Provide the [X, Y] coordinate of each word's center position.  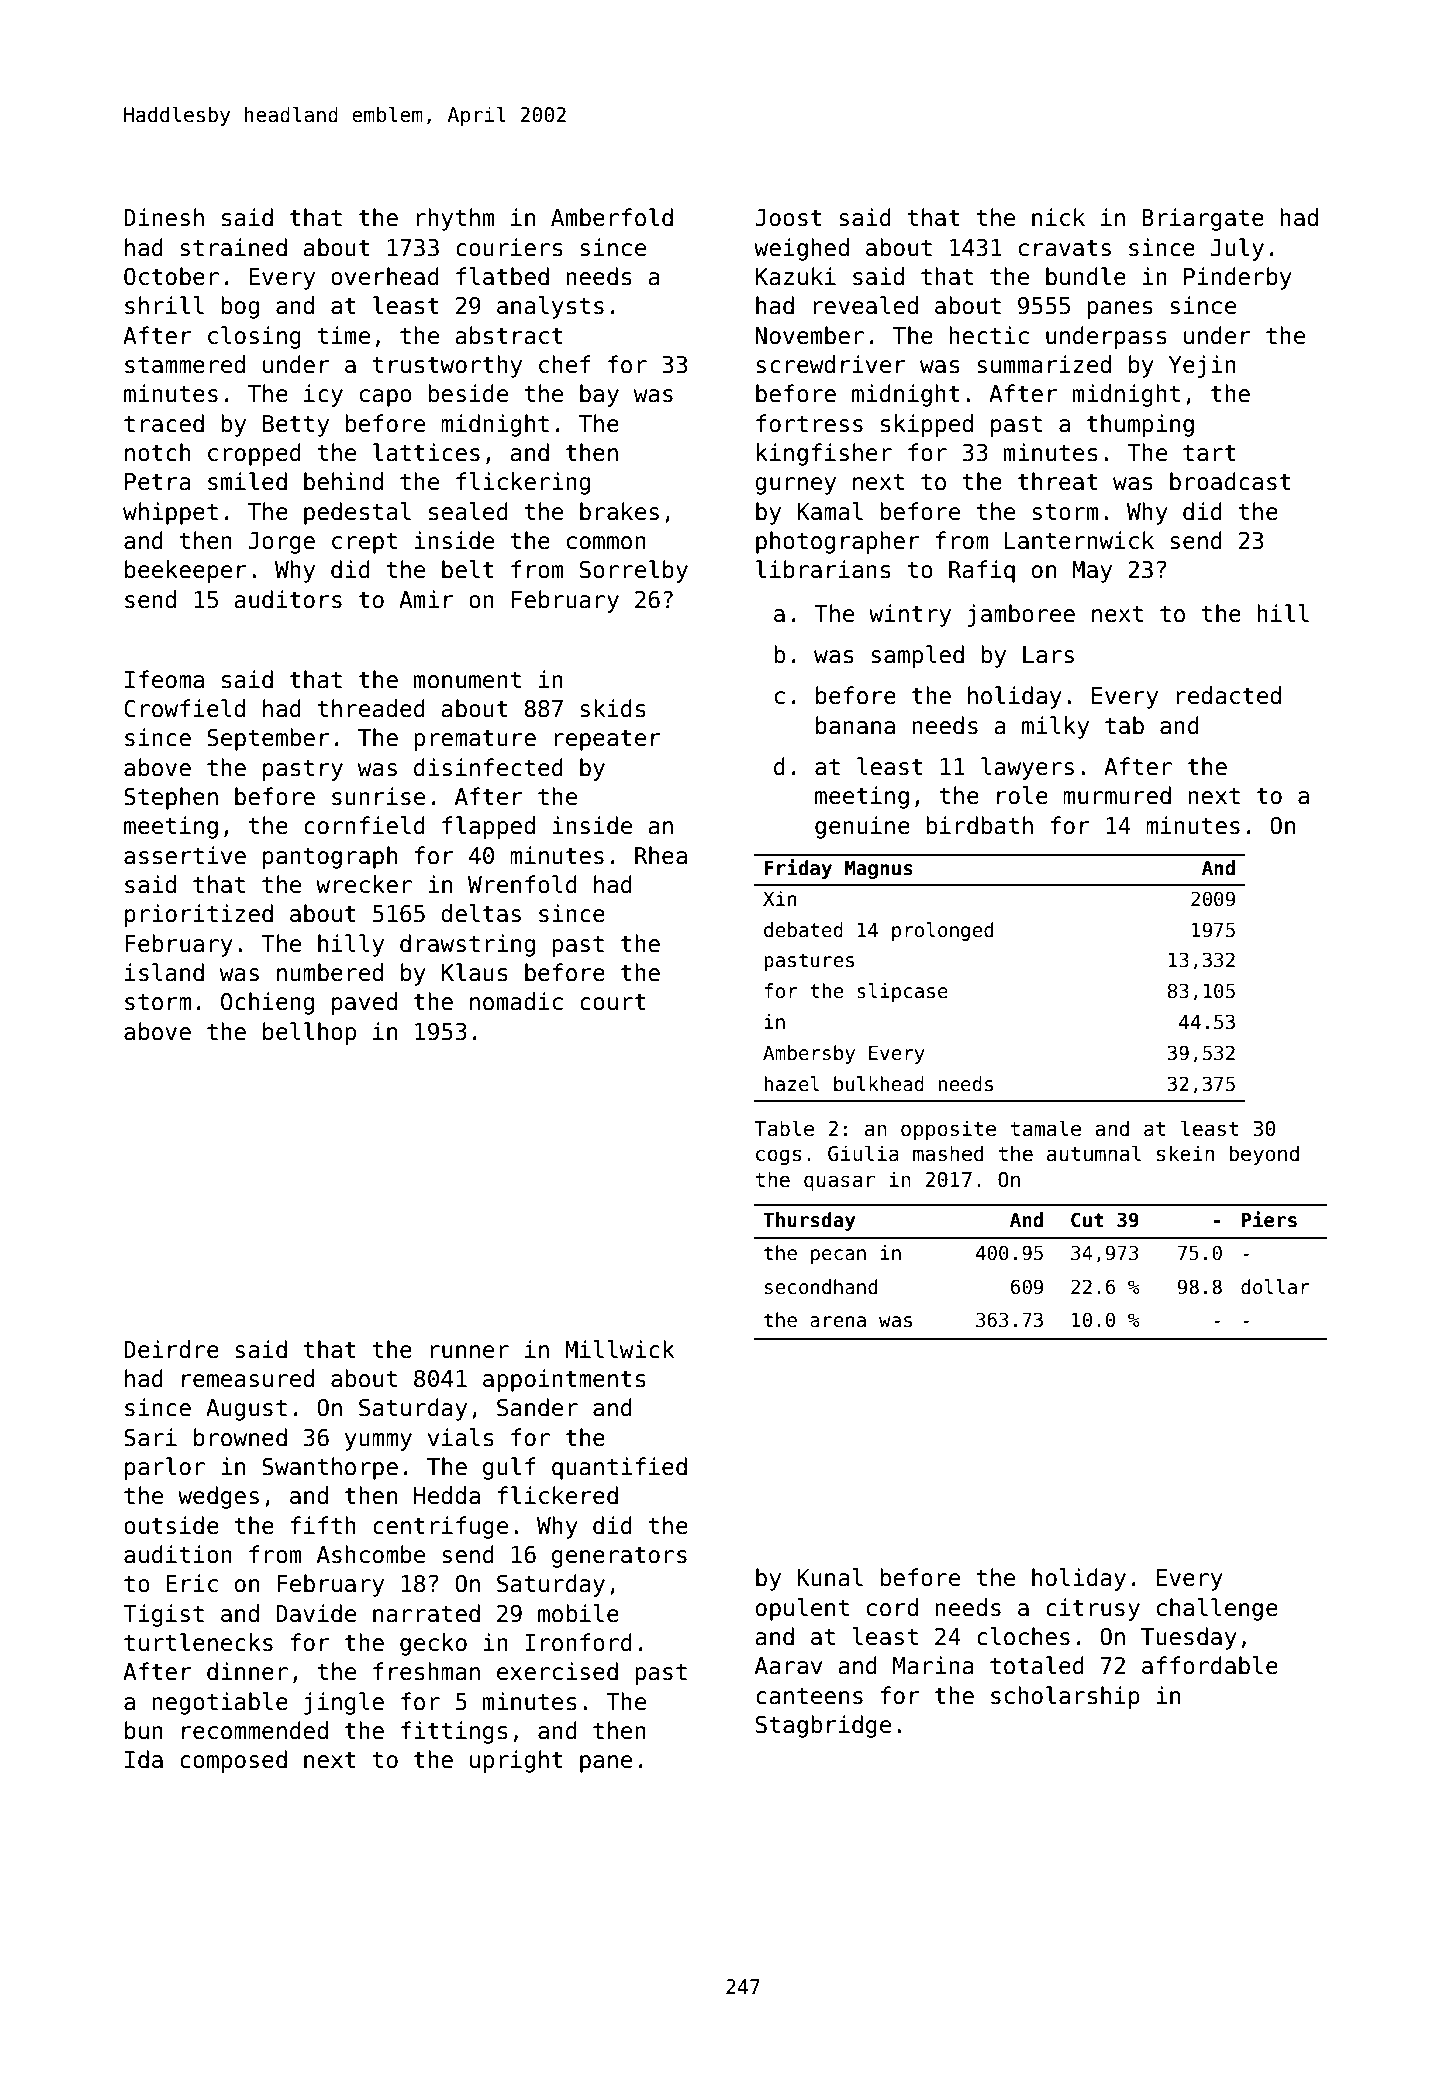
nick [1058, 217]
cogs [778, 1157]
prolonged [942, 931]
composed [233, 1761]
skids [613, 708]
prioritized [199, 915]
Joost [788, 218]
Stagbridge [823, 1726]
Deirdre [171, 1349]
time [343, 335]
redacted [1228, 695]
